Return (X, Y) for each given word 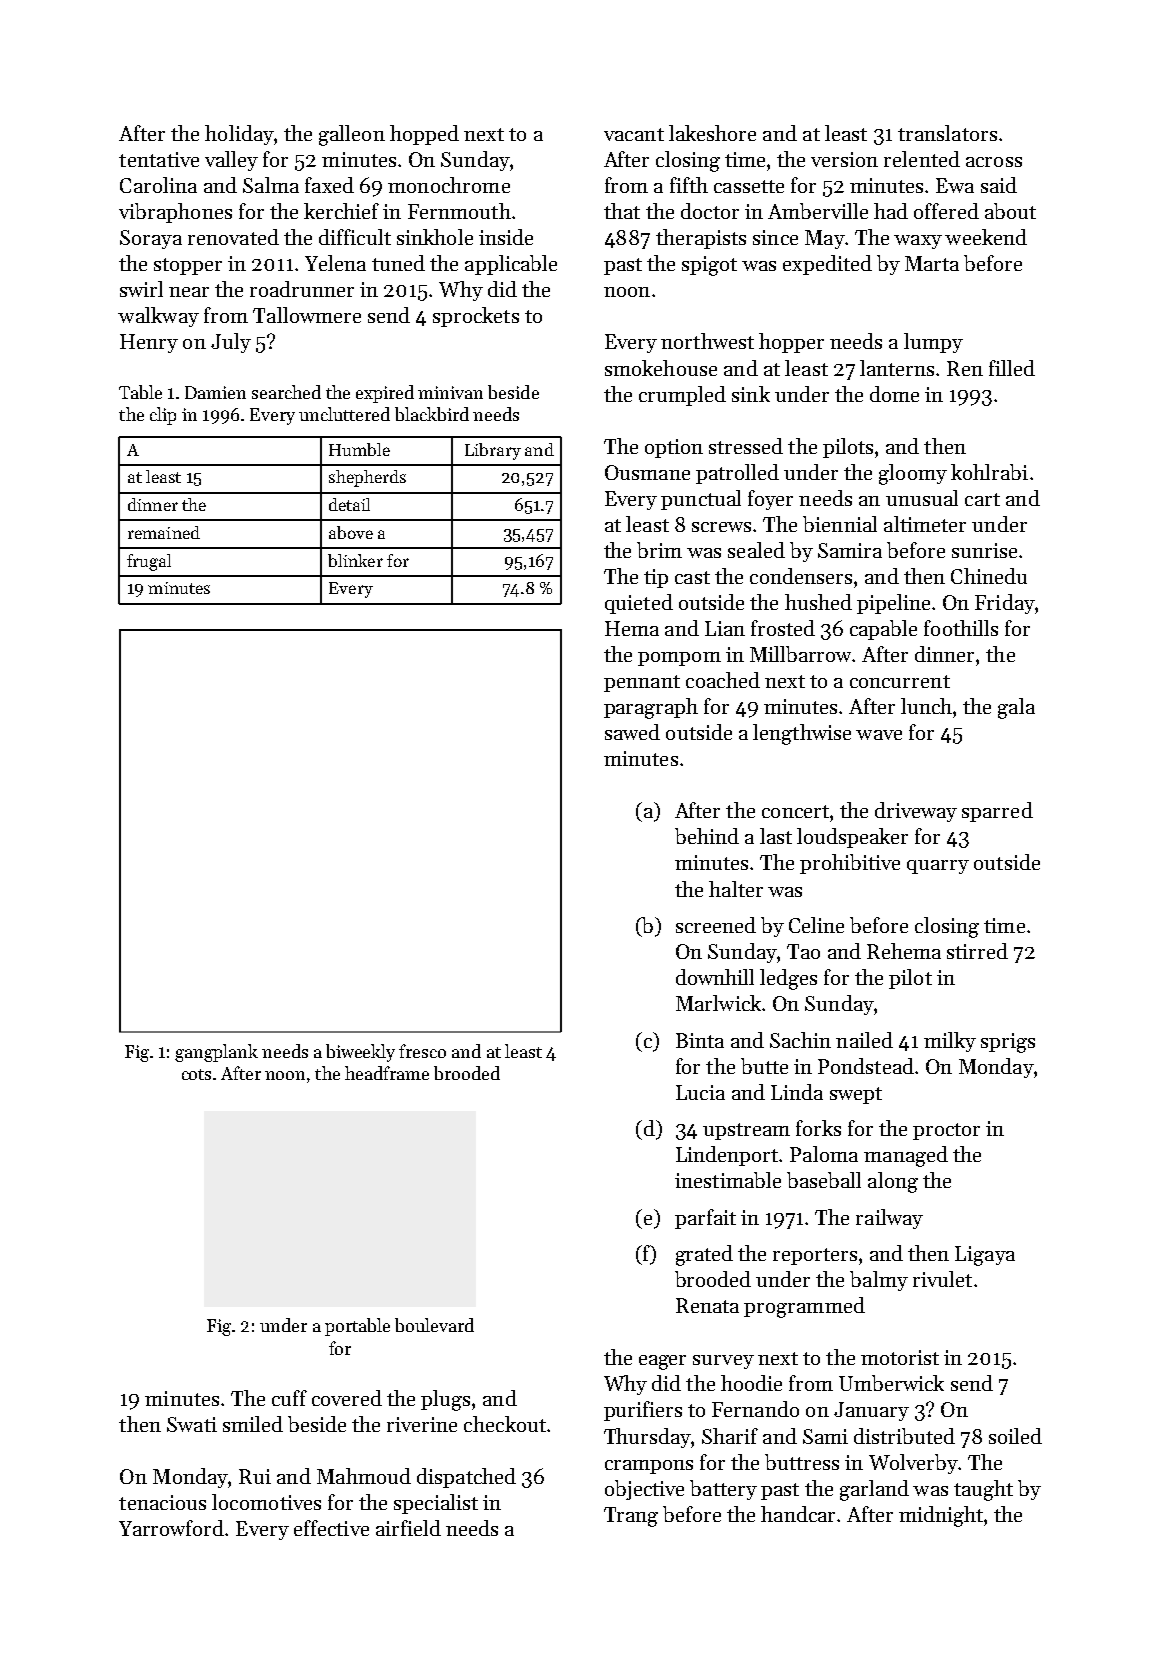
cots (196, 1074)
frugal (149, 562)
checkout (505, 1424)
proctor (946, 1131)
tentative (159, 159)
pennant (642, 683)
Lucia (700, 1092)
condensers (801, 576)
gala (1016, 708)
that (622, 211)
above (351, 532)
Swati (192, 1424)
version (844, 159)
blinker (355, 560)
